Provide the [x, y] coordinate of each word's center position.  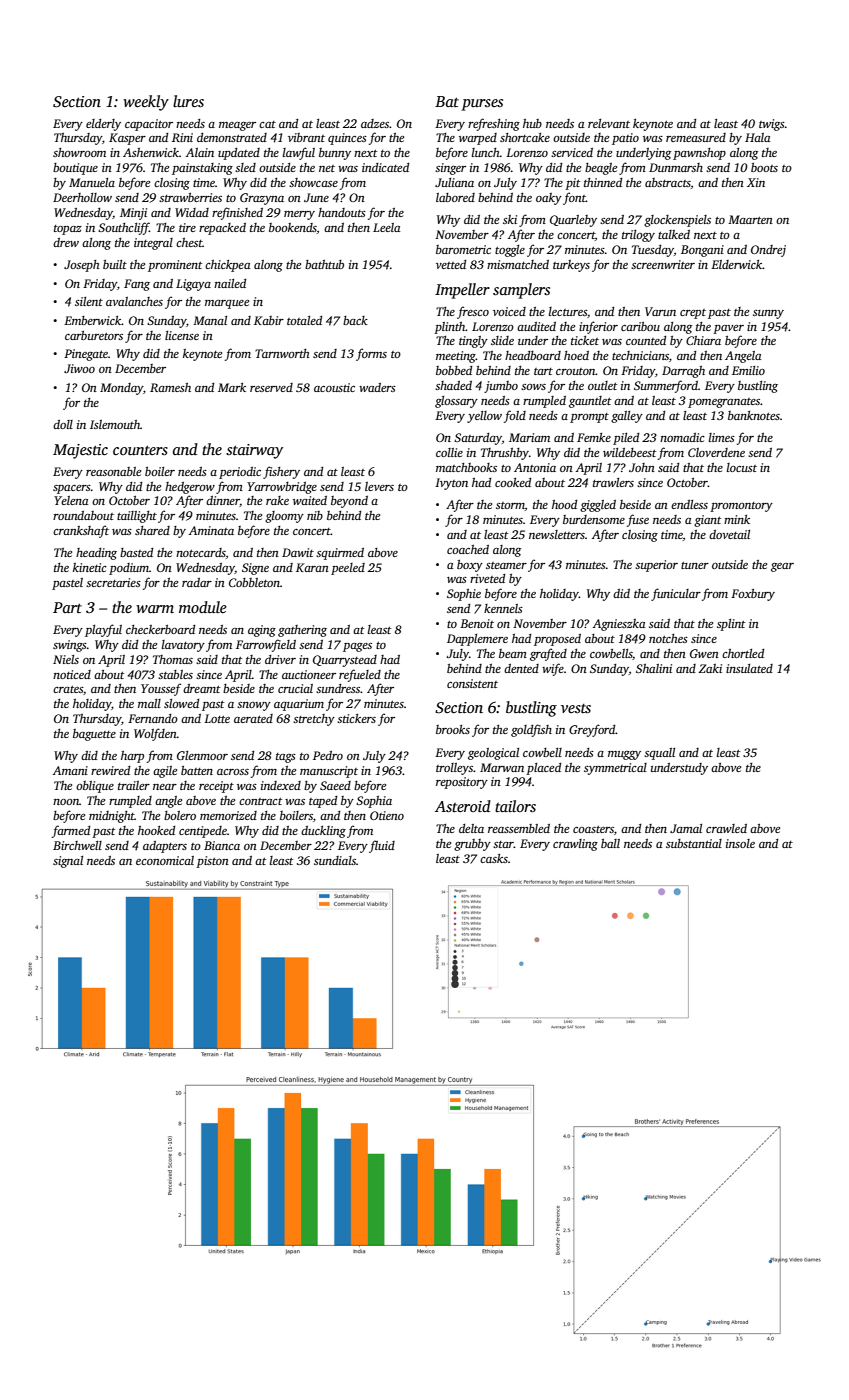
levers [379, 486]
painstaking [202, 169]
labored [455, 197]
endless [689, 504]
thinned [603, 182]
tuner [695, 565]
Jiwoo [79, 368]
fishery [281, 472]
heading [96, 554]
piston [212, 862]
